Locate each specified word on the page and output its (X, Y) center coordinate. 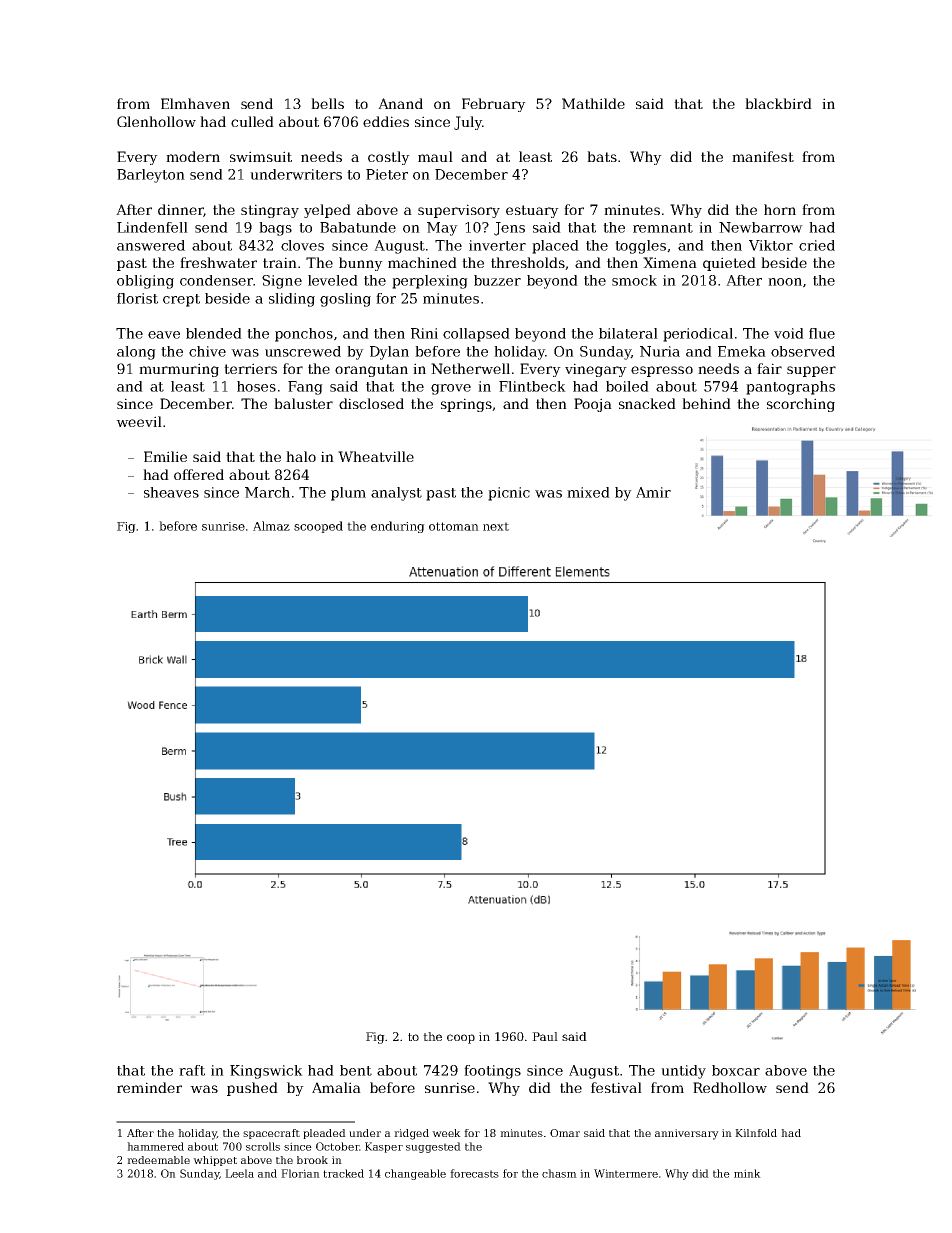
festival (616, 1087)
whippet (215, 1161)
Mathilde (593, 103)
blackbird (778, 103)
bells (327, 103)
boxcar (736, 1070)
